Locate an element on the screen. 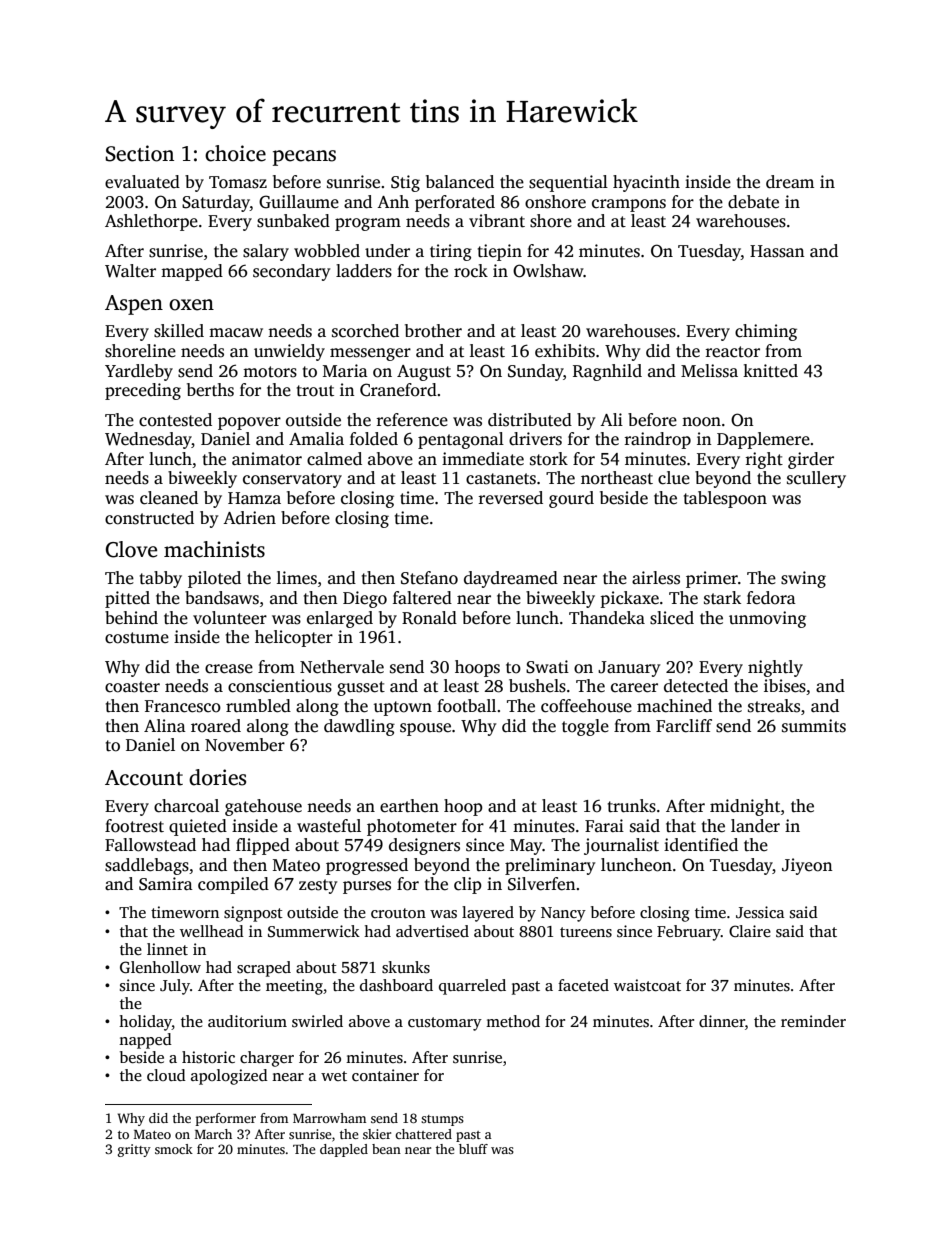 The image size is (952, 1233). napped is located at coordinates (145, 1041).
